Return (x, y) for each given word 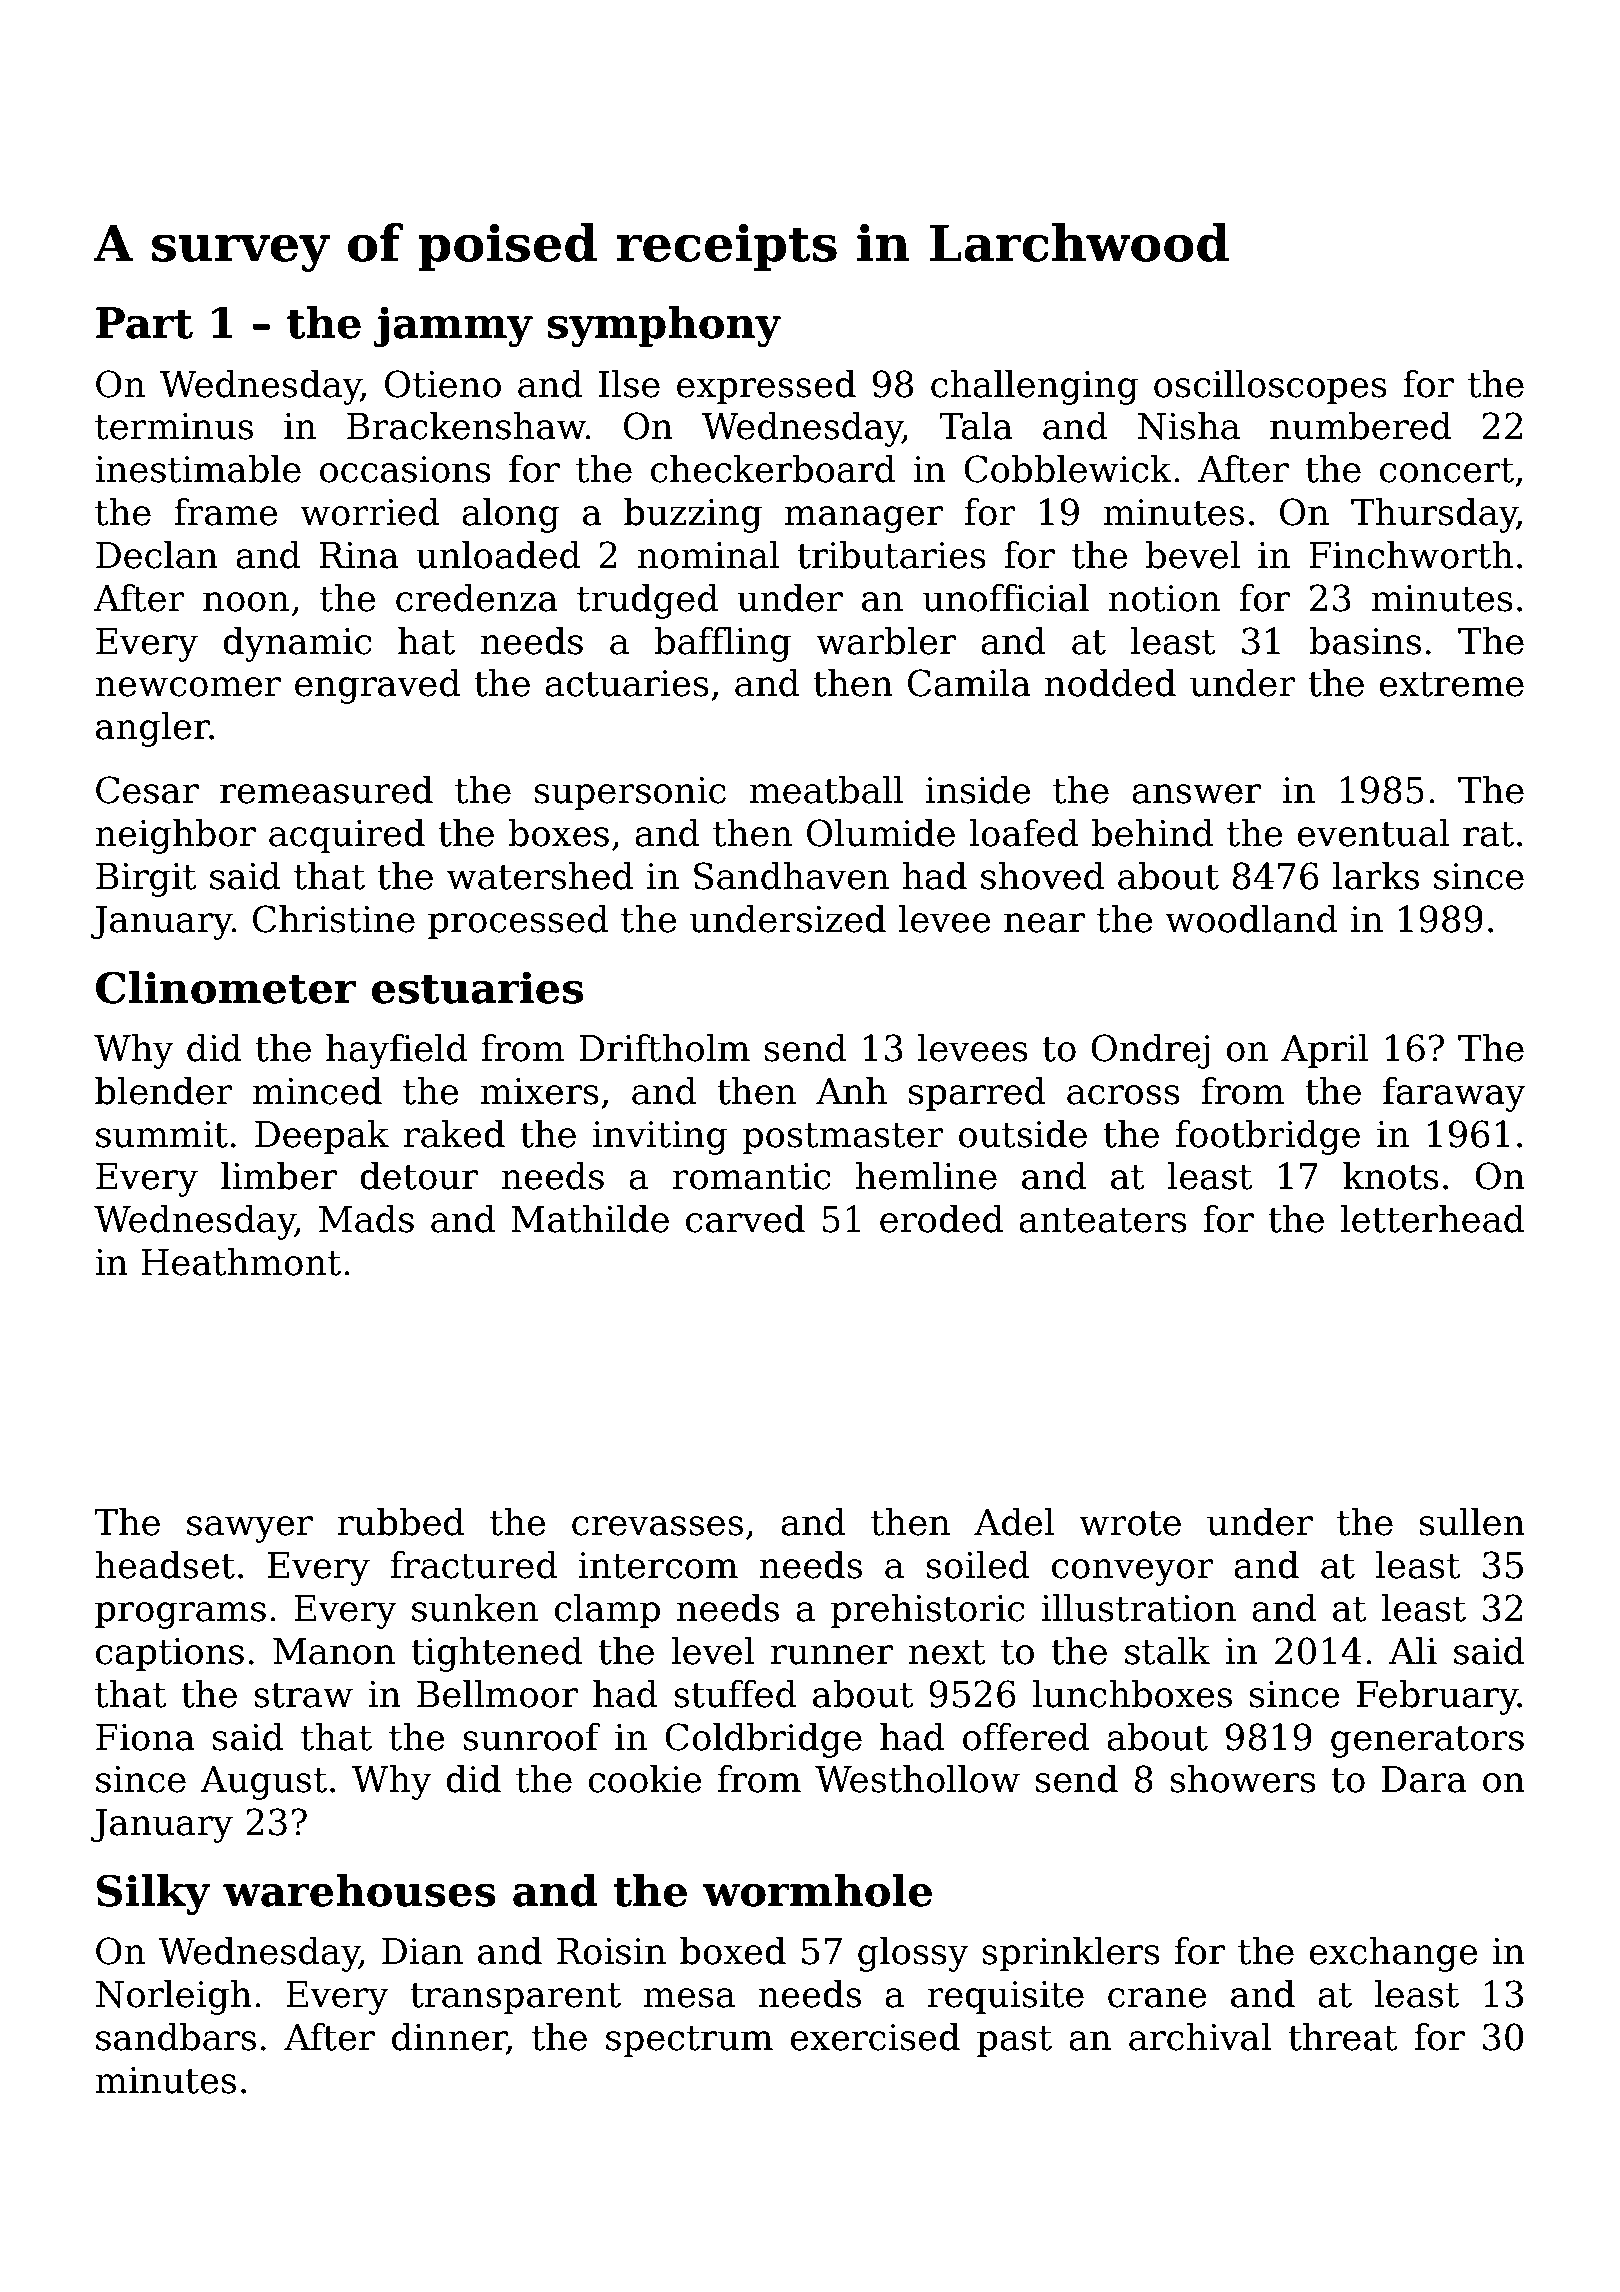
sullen (1472, 1522)
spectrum (689, 2041)
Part (144, 323)
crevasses (657, 1526)
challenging (1034, 387)
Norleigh (174, 1997)
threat (1343, 2037)
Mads (366, 1219)
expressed (766, 387)
